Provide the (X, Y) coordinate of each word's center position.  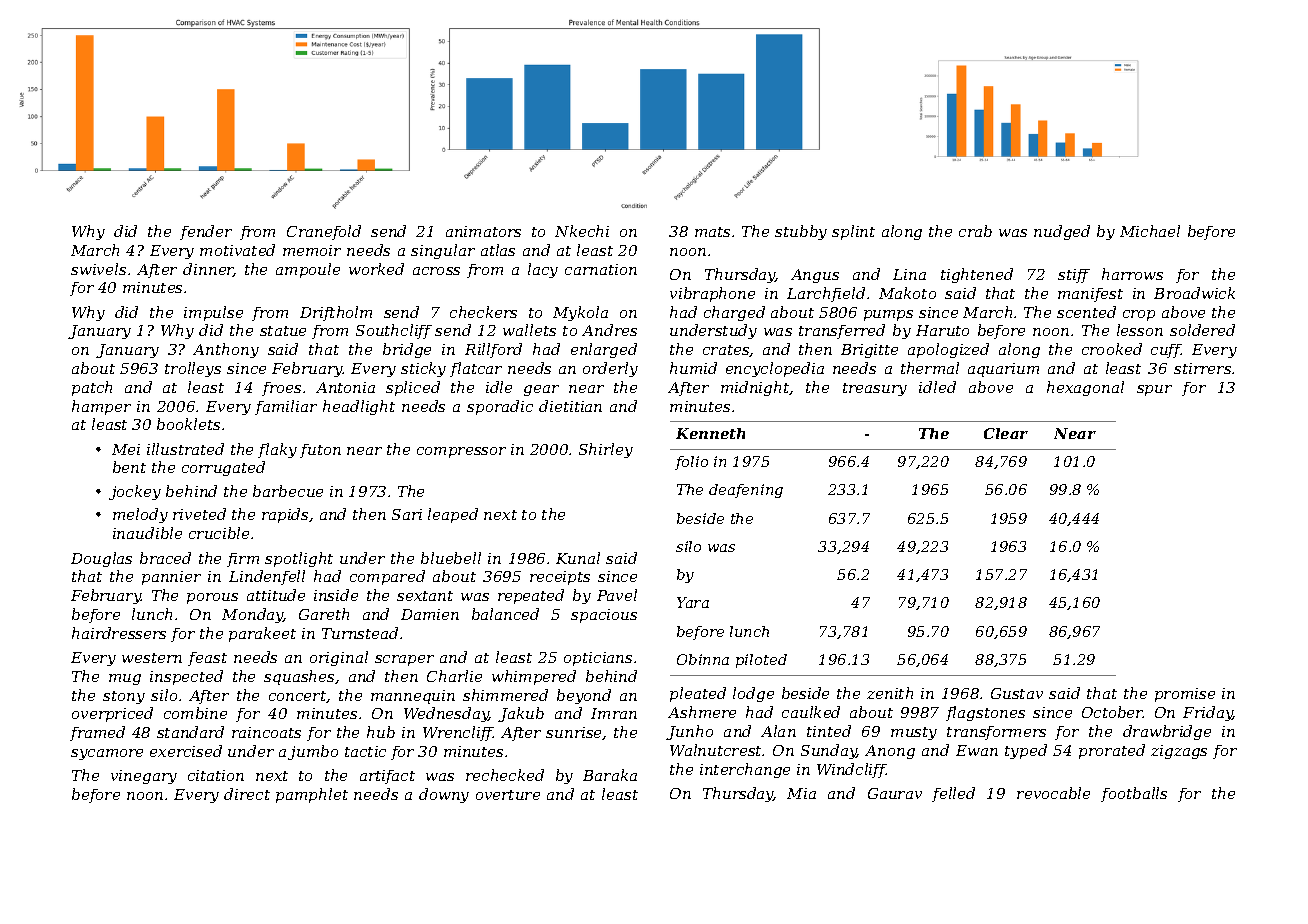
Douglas (101, 559)
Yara (693, 602)
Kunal (578, 558)
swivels (98, 269)
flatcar (476, 369)
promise (1185, 695)
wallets (529, 330)
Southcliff (394, 331)
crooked (1112, 349)
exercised (186, 751)
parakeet (262, 634)
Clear (1006, 433)
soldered (1202, 330)
